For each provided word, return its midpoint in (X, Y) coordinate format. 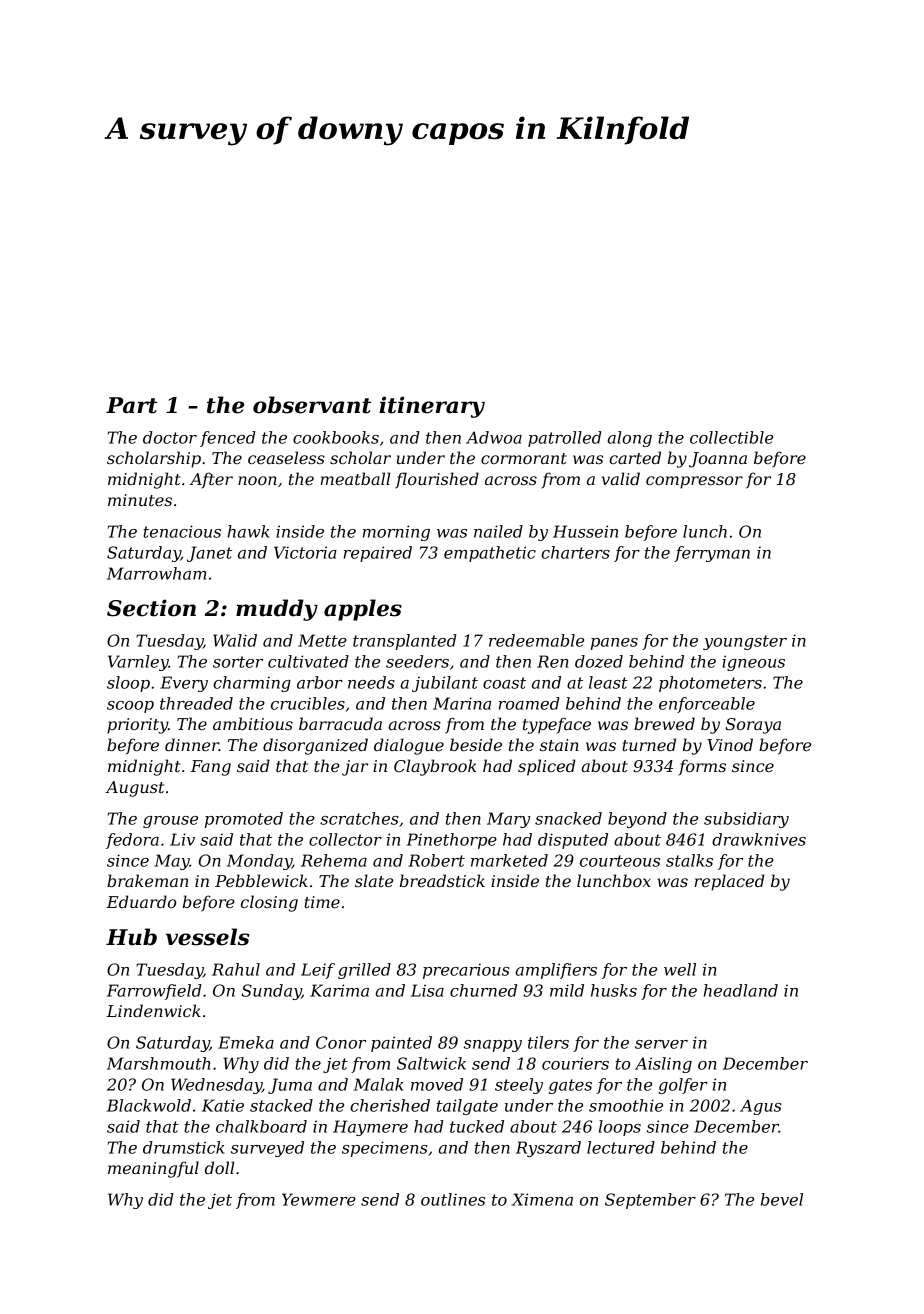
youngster (745, 642)
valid (621, 478)
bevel (782, 1199)
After (211, 480)
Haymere (370, 1128)
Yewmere (319, 1199)
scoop (130, 707)
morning (396, 533)
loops (620, 1128)
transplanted (405, 642)
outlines (453, 1199)
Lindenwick (153, 1010)
